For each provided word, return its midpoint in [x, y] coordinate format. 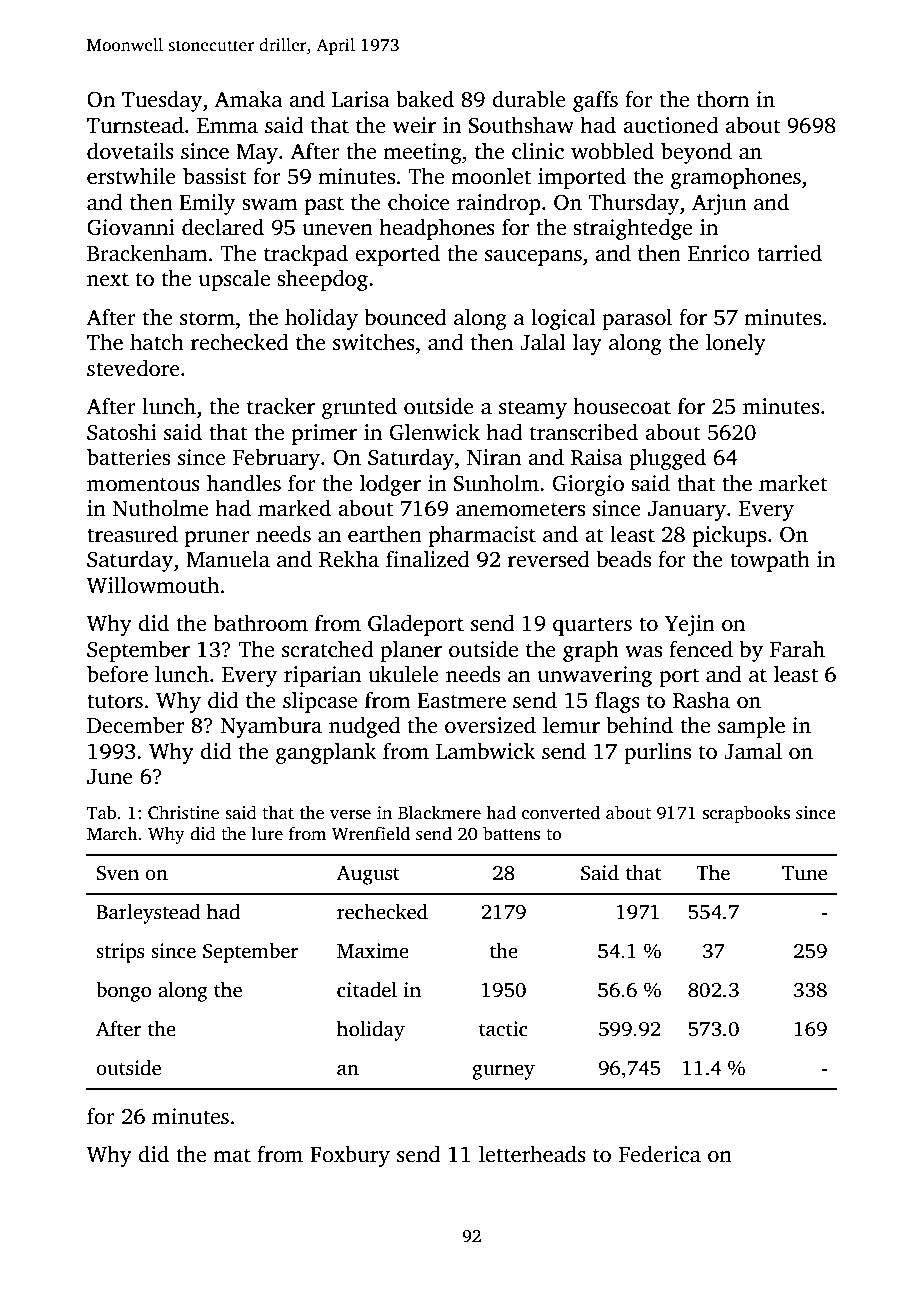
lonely [736, 344]
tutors [115, 701]
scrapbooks [746, 814]
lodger [390, 485]
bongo [123, 992]
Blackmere [439, 812]
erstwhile [131, 176]
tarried [789, 253]
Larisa [361, 99]
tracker [281, 406]
